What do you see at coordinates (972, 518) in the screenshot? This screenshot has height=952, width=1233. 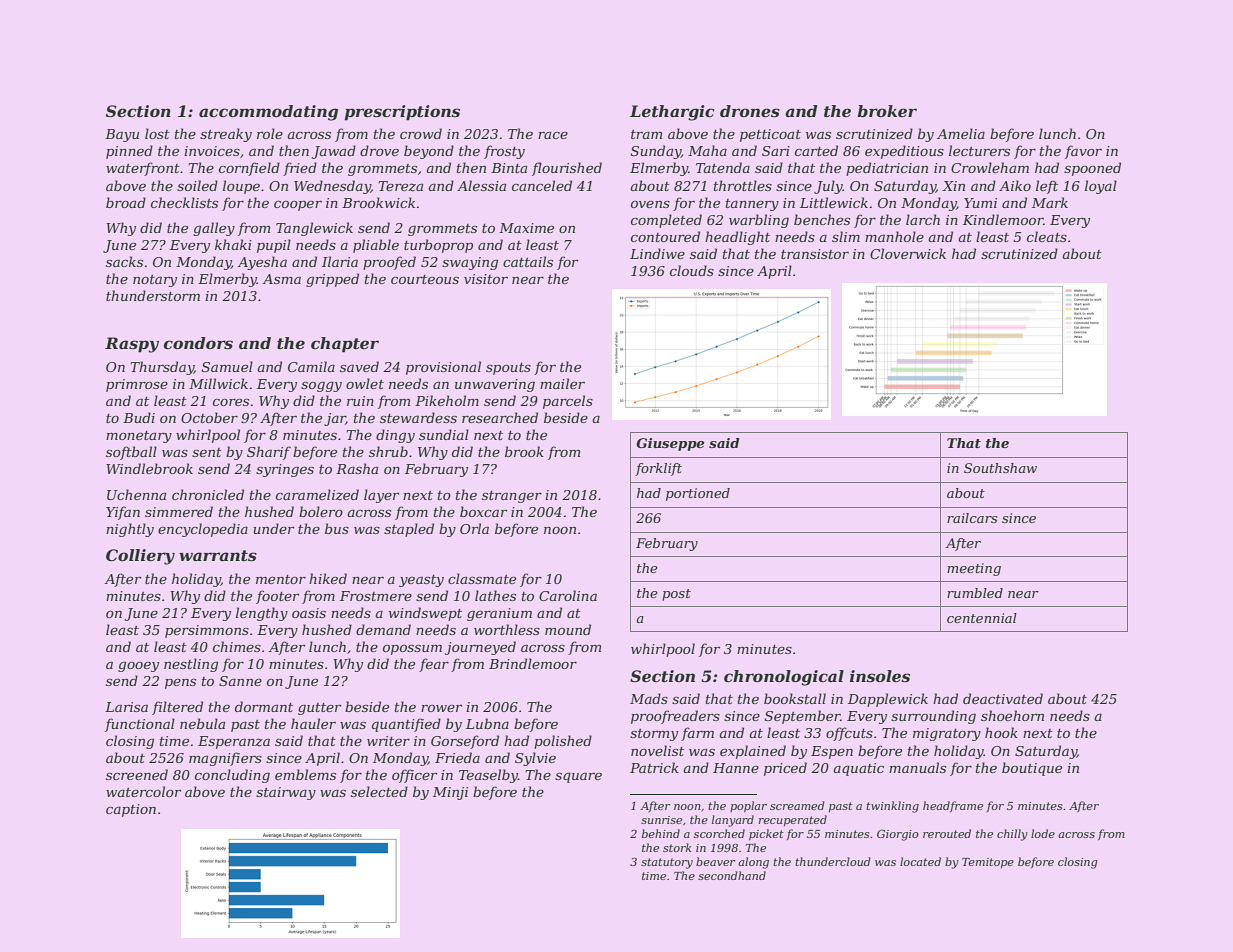 I see `railcars` at bounding box center [972, 518].
